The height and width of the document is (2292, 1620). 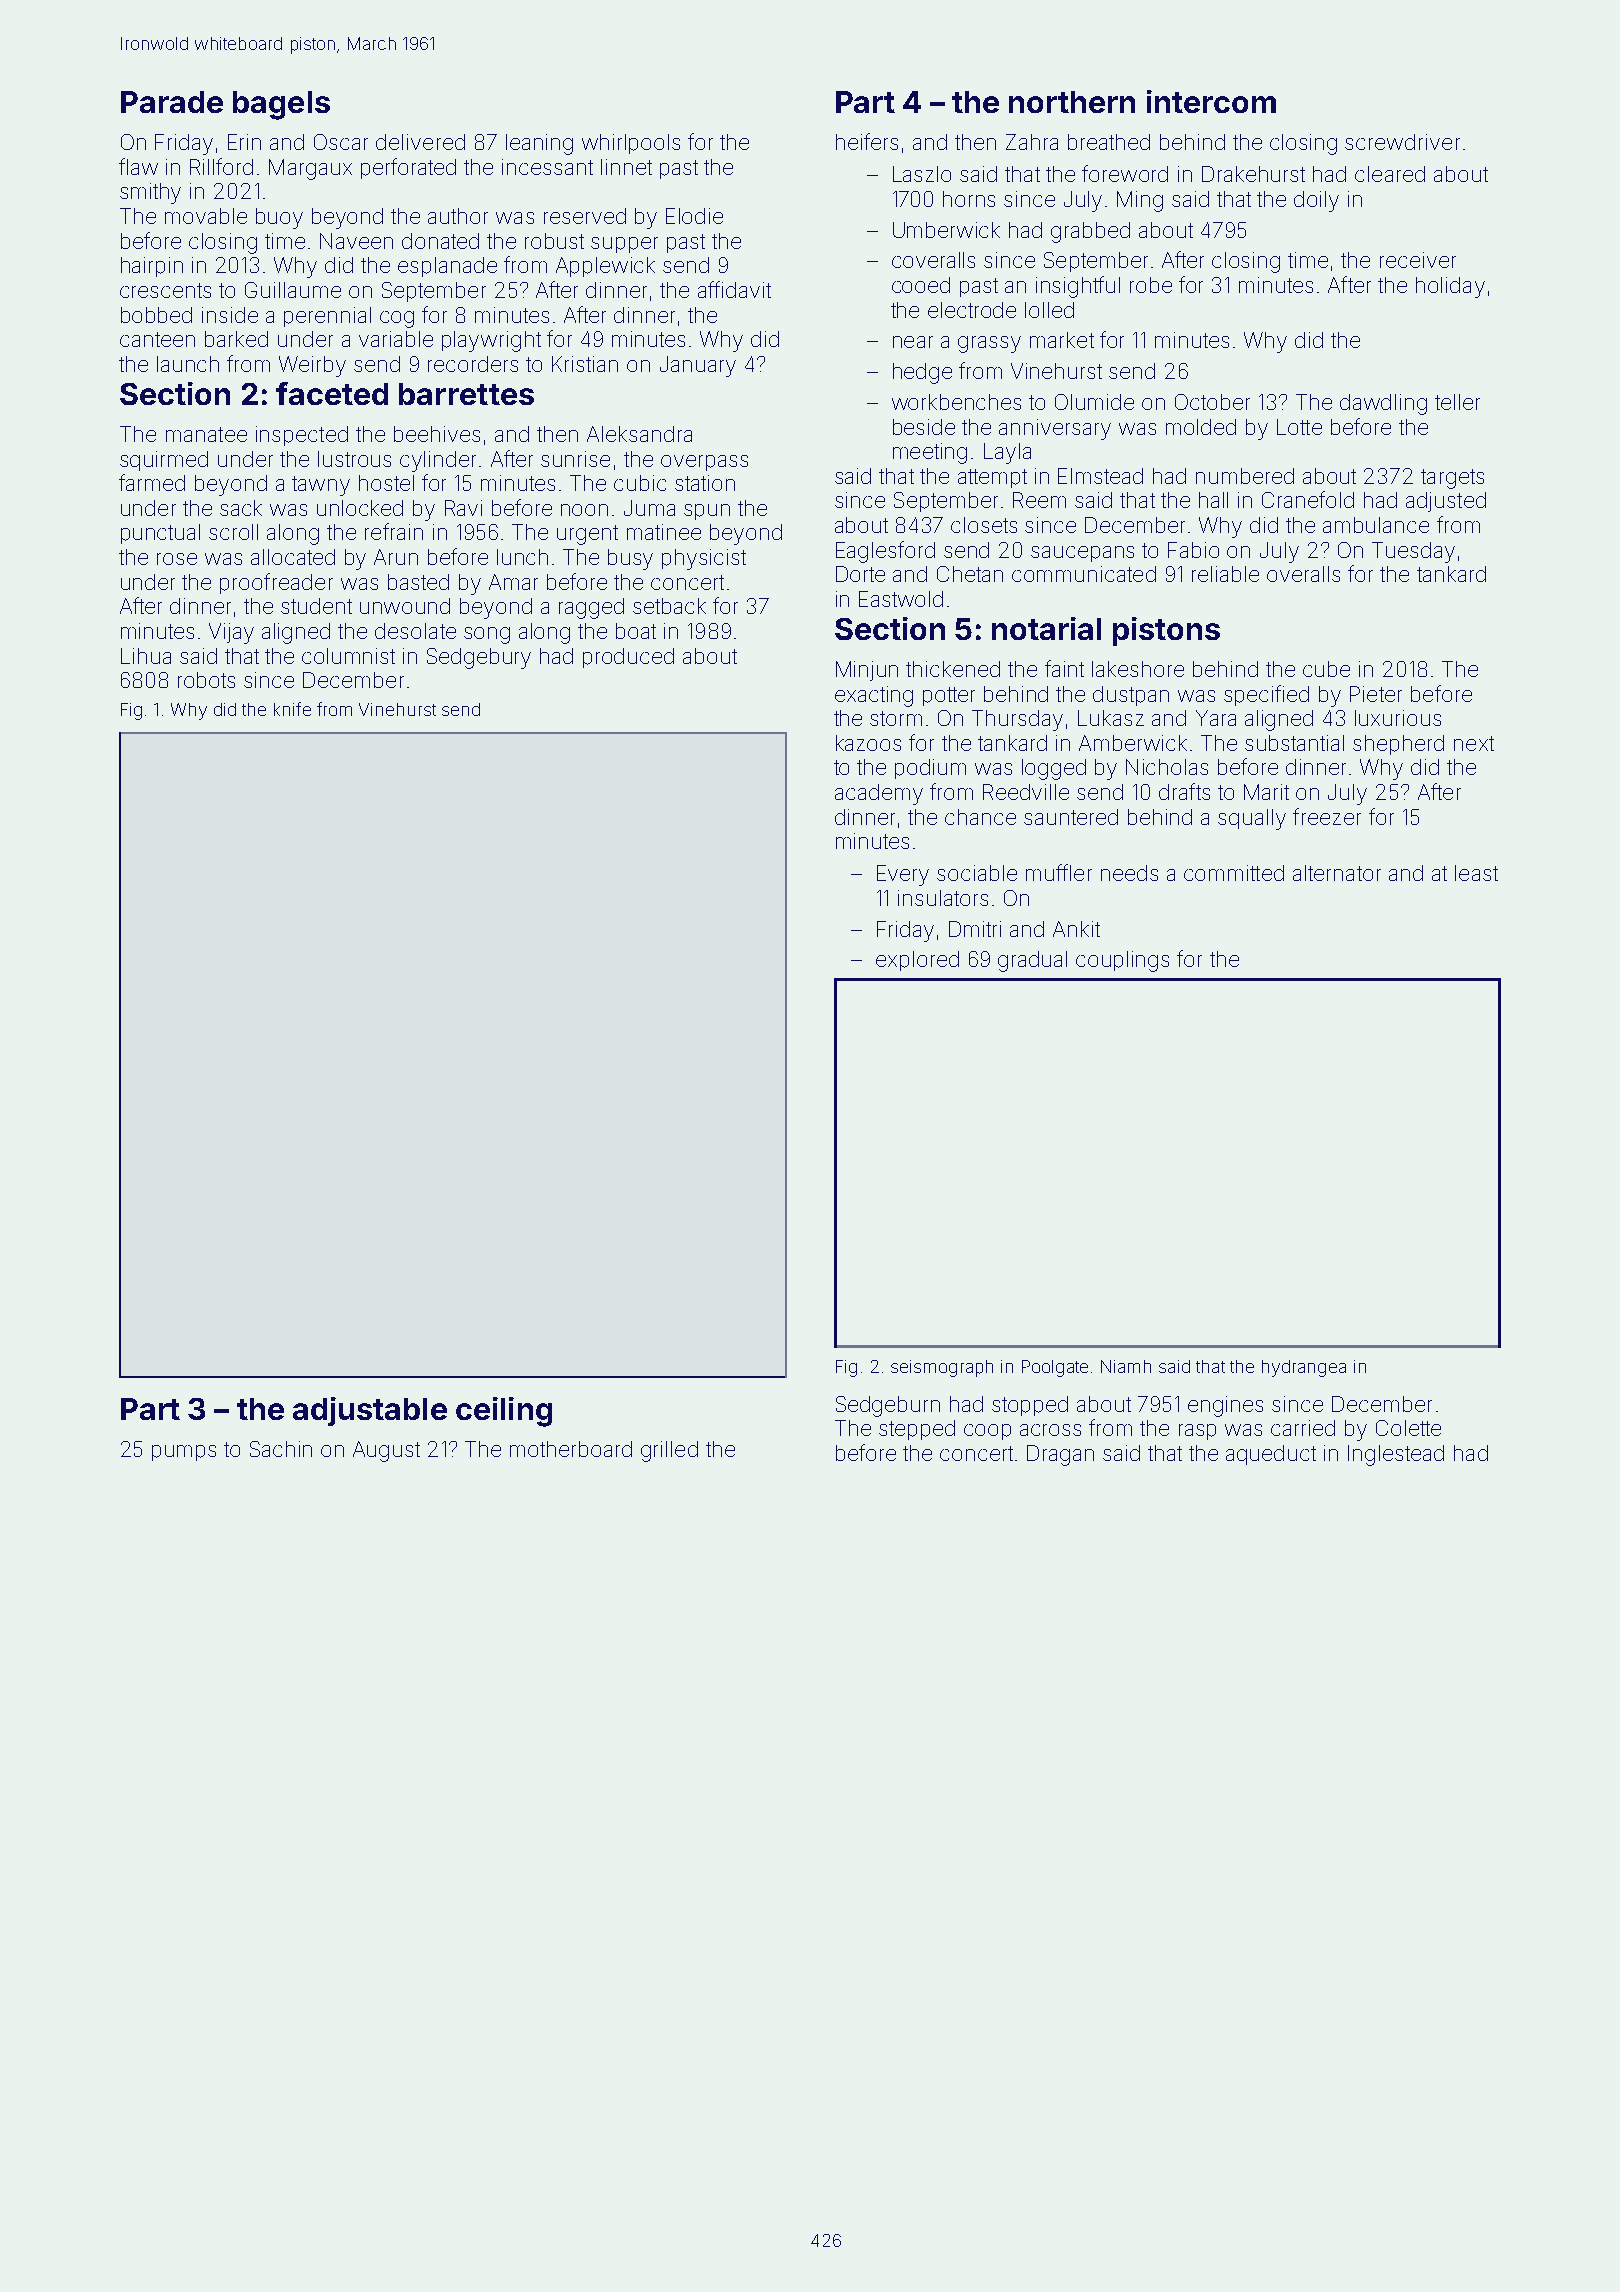 I want to click on Minjun, so click(x=867, y=671).
